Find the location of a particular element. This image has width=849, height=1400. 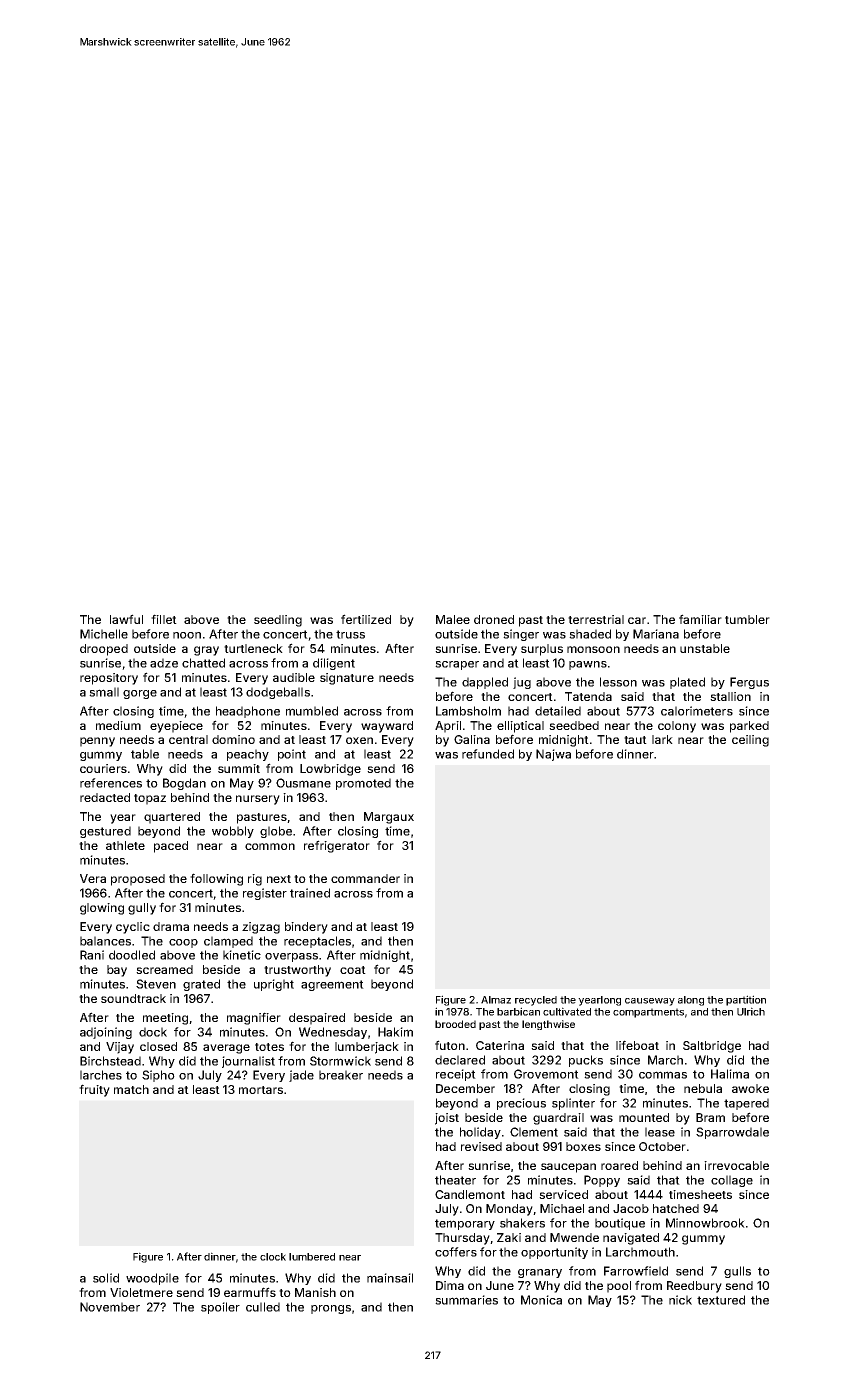

breaker is located at coordinates (341, 1075).
